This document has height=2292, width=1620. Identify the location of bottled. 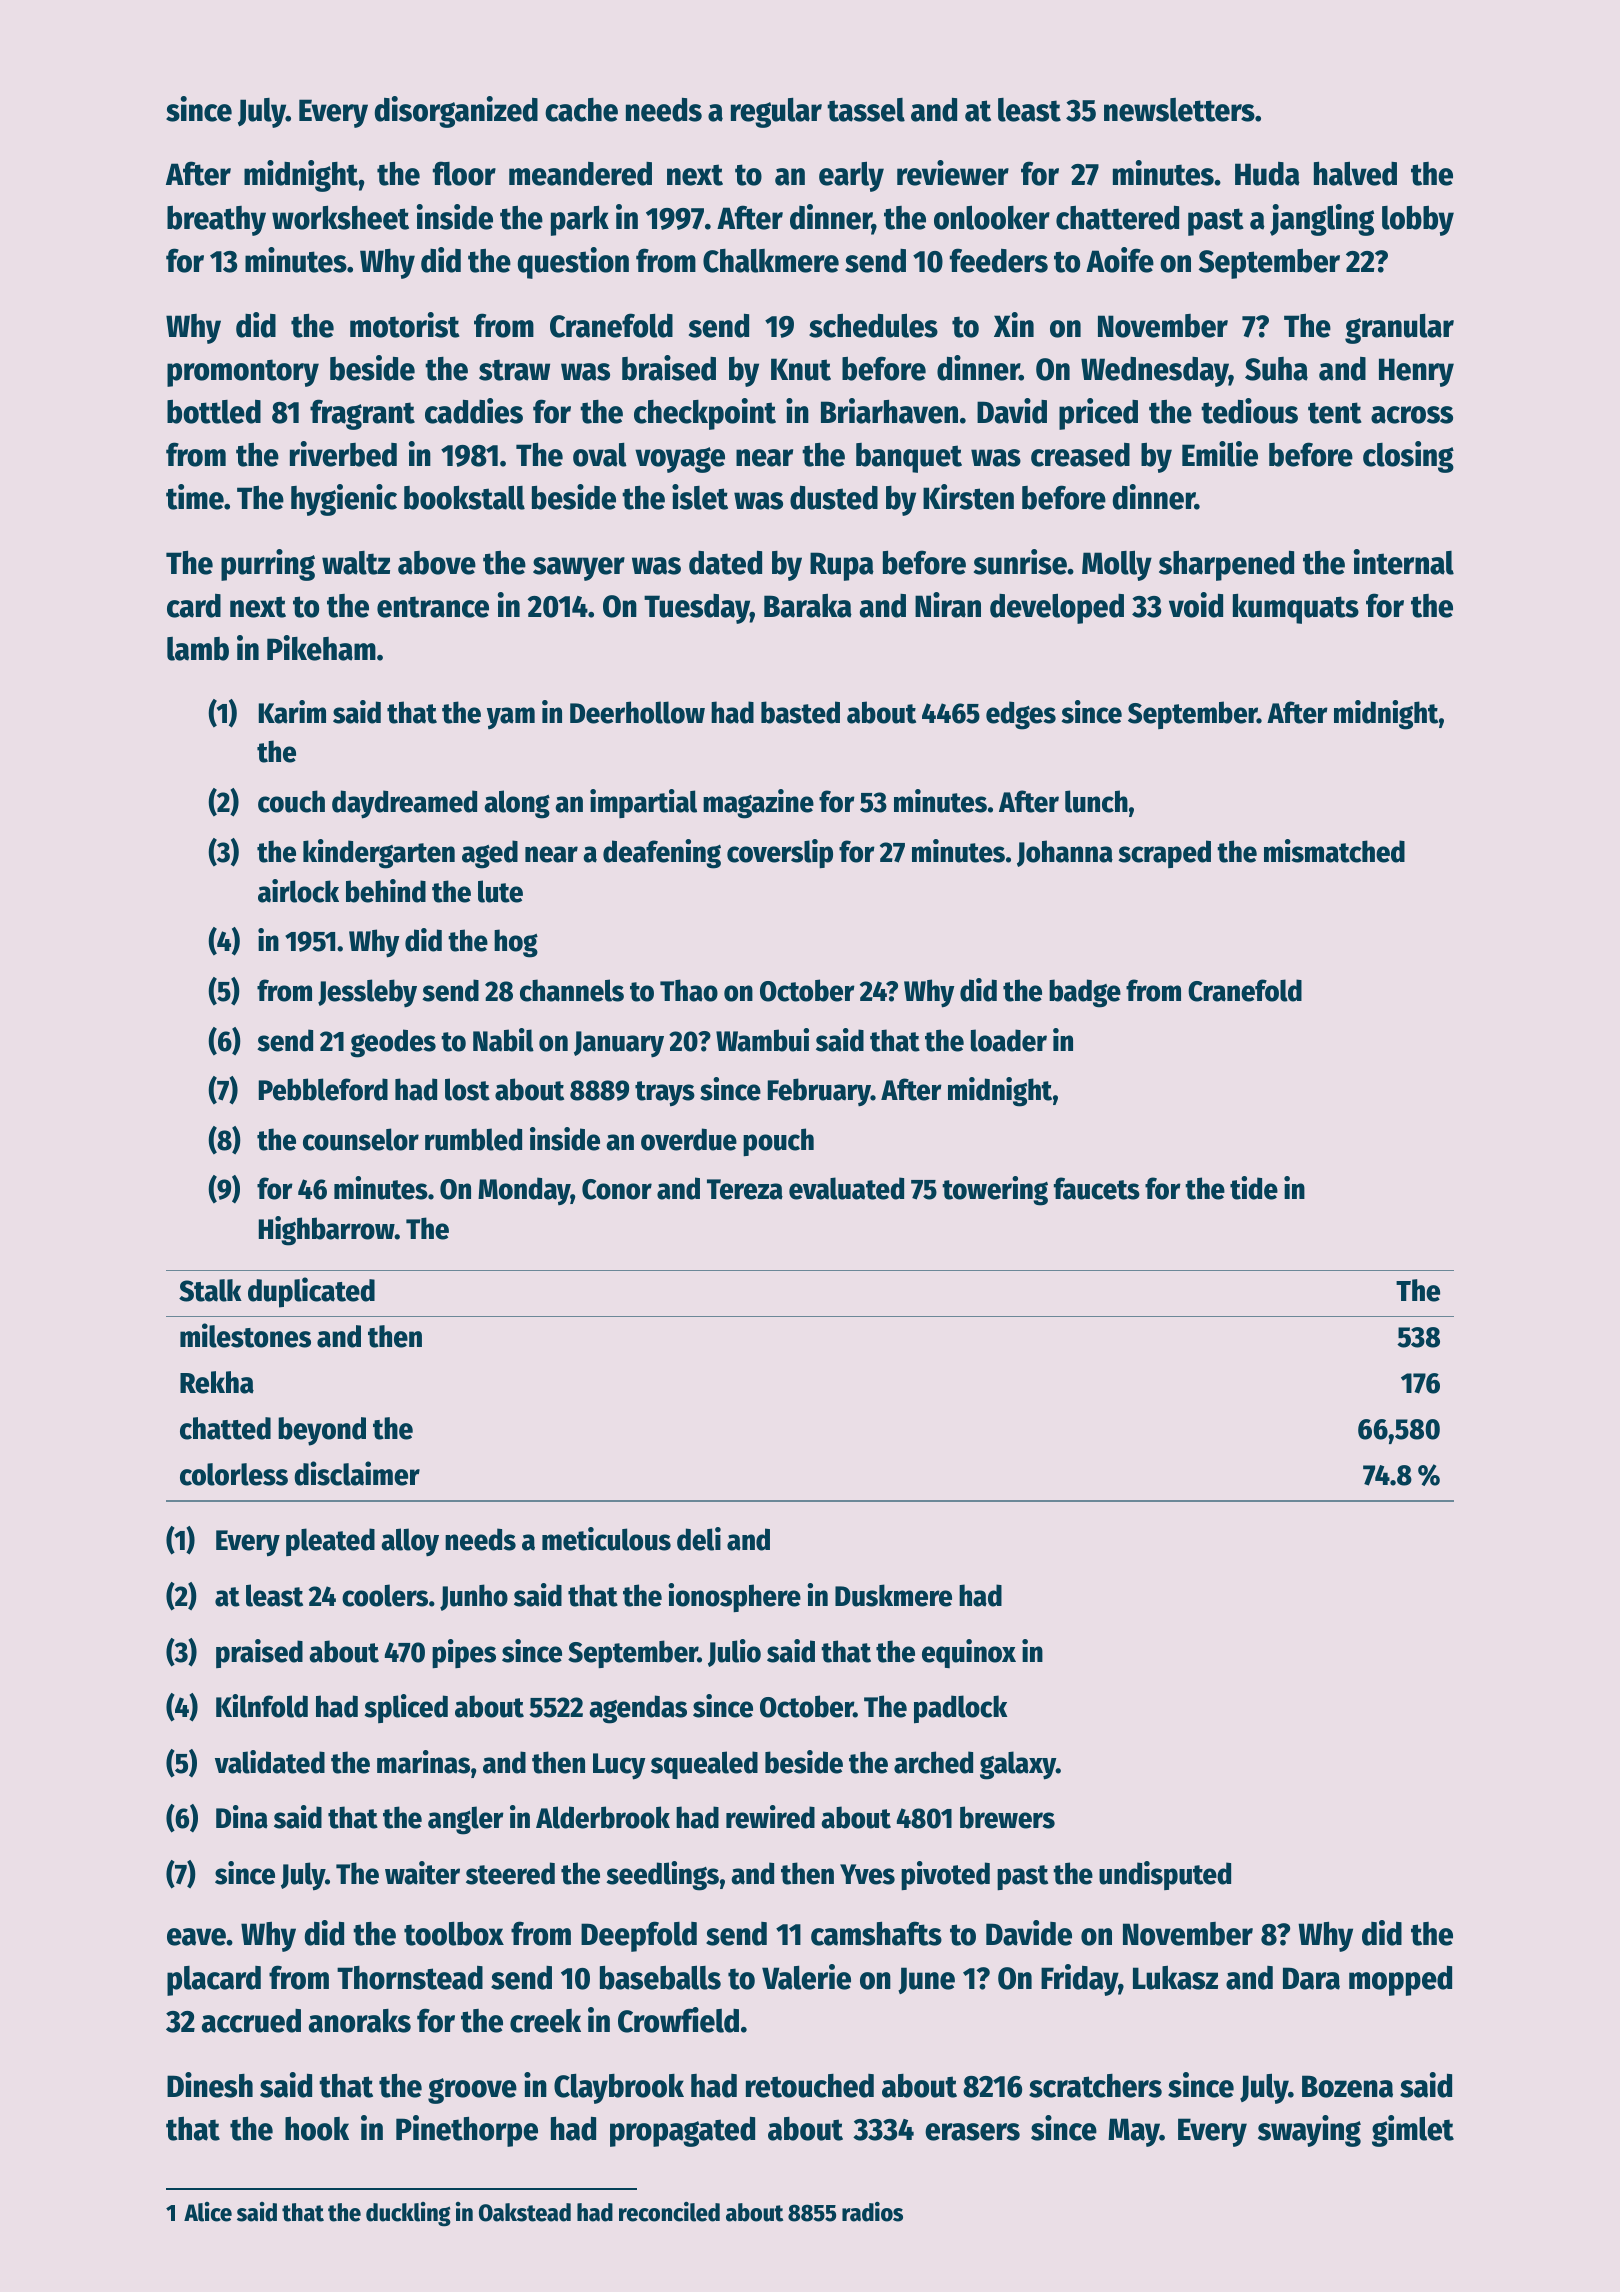
(214, 412).
